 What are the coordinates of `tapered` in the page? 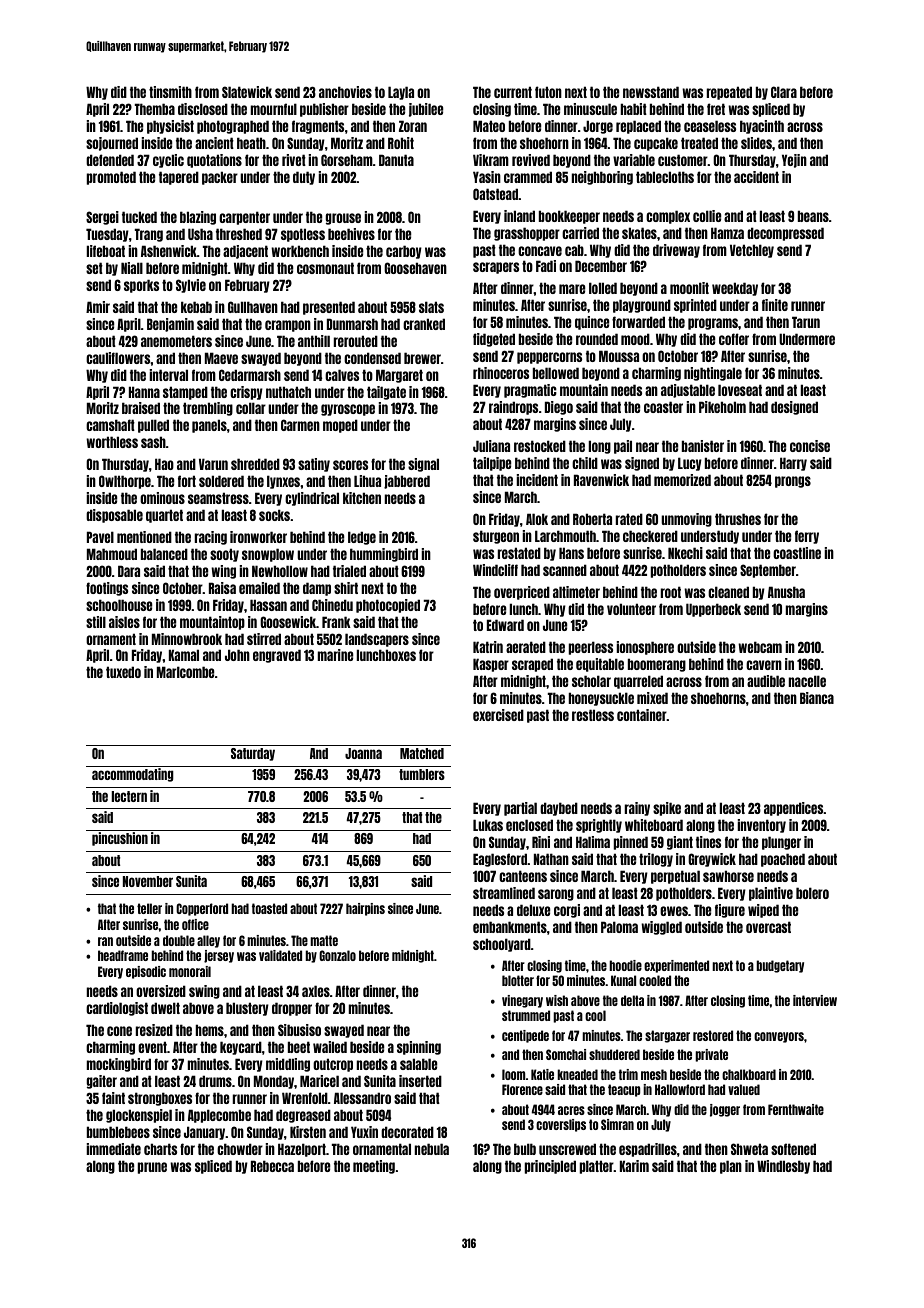 It's located at (179, 178).
